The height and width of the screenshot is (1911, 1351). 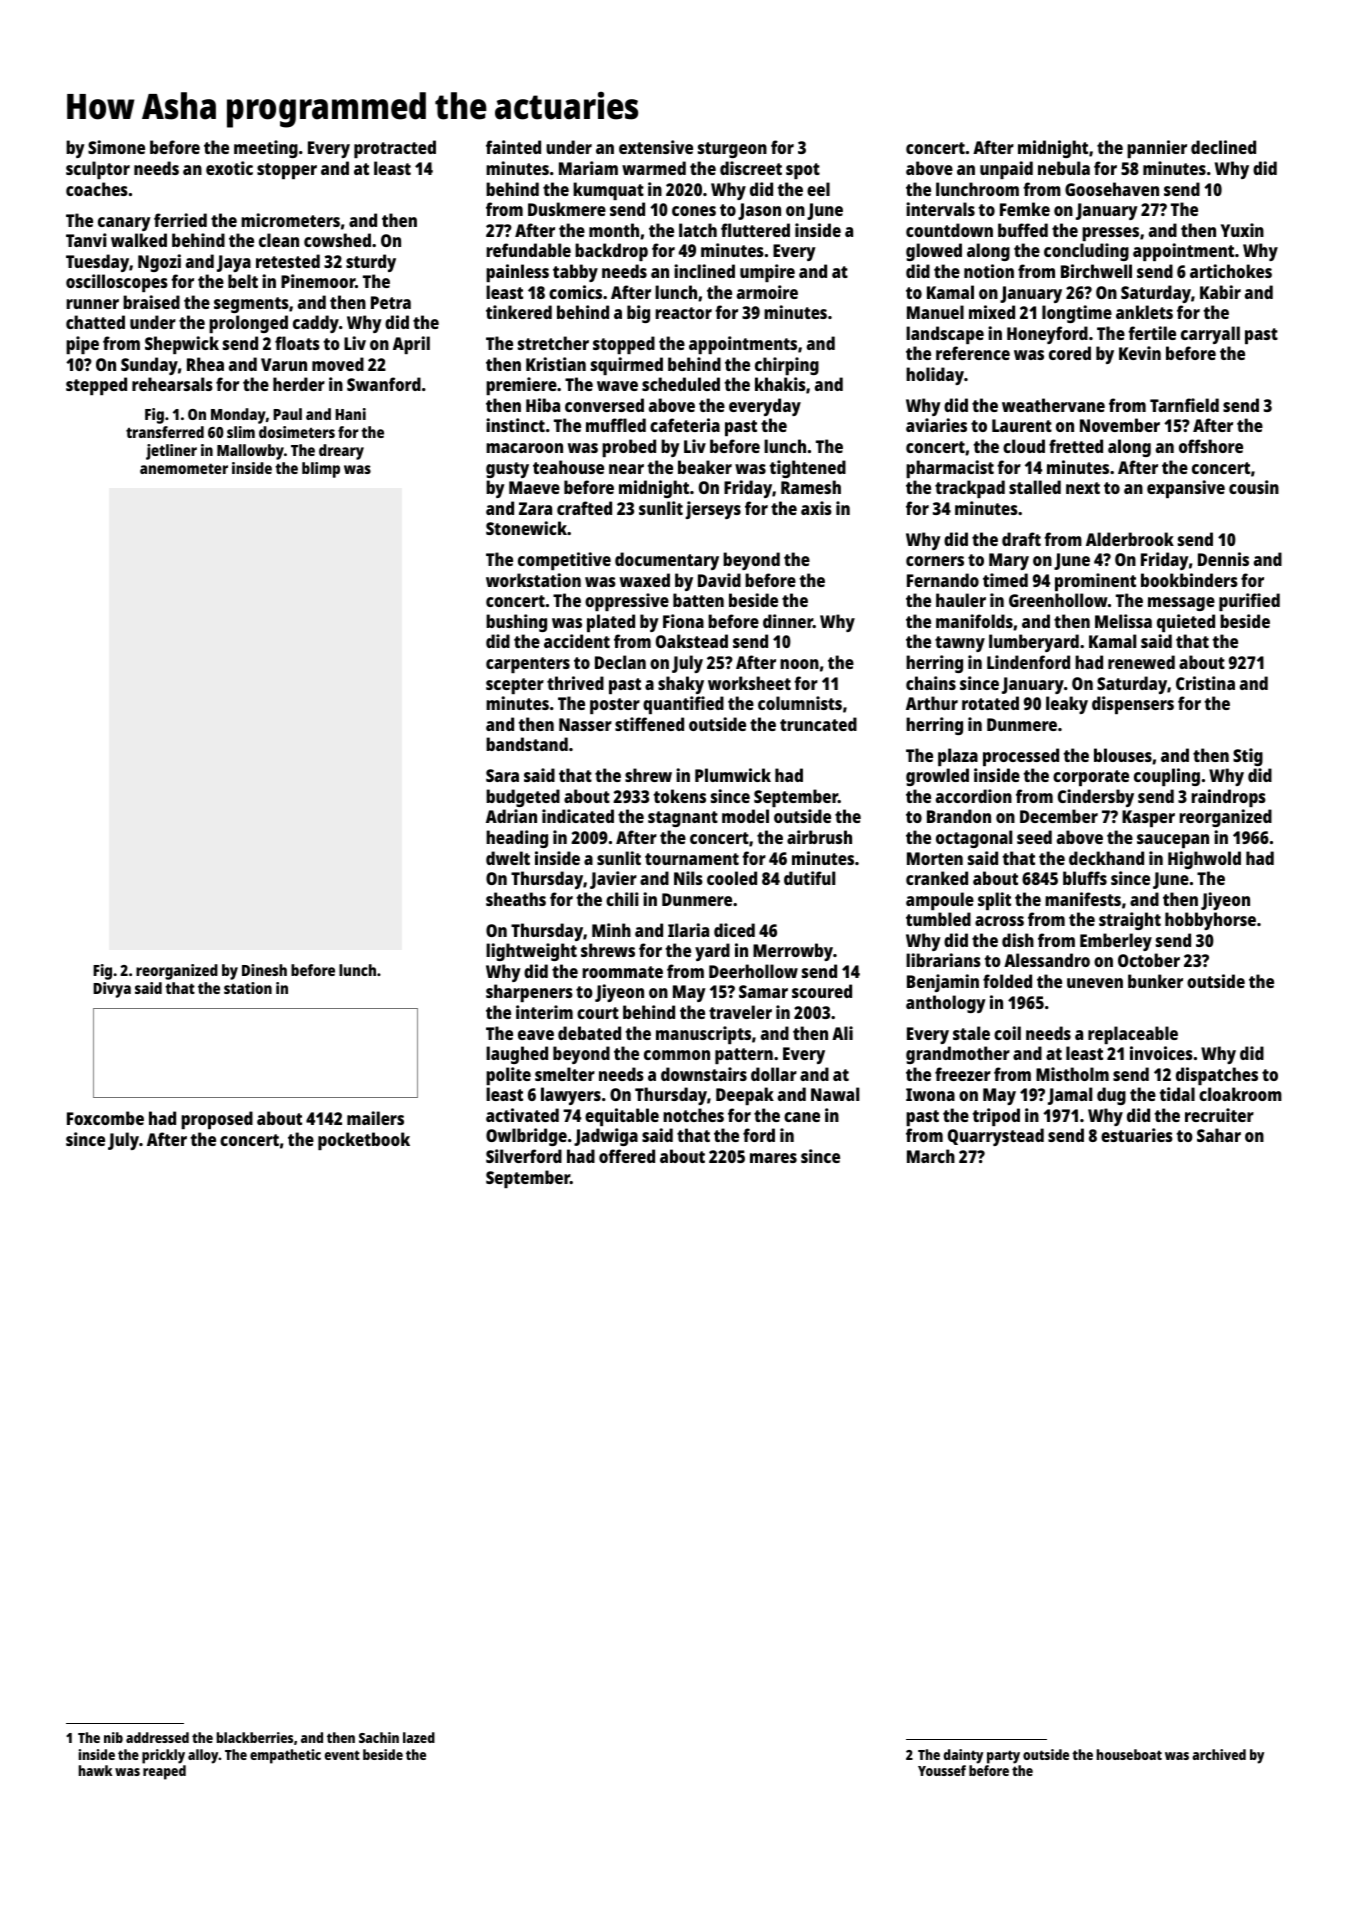 I want to click on nib, so click(x=113, y=1737).
